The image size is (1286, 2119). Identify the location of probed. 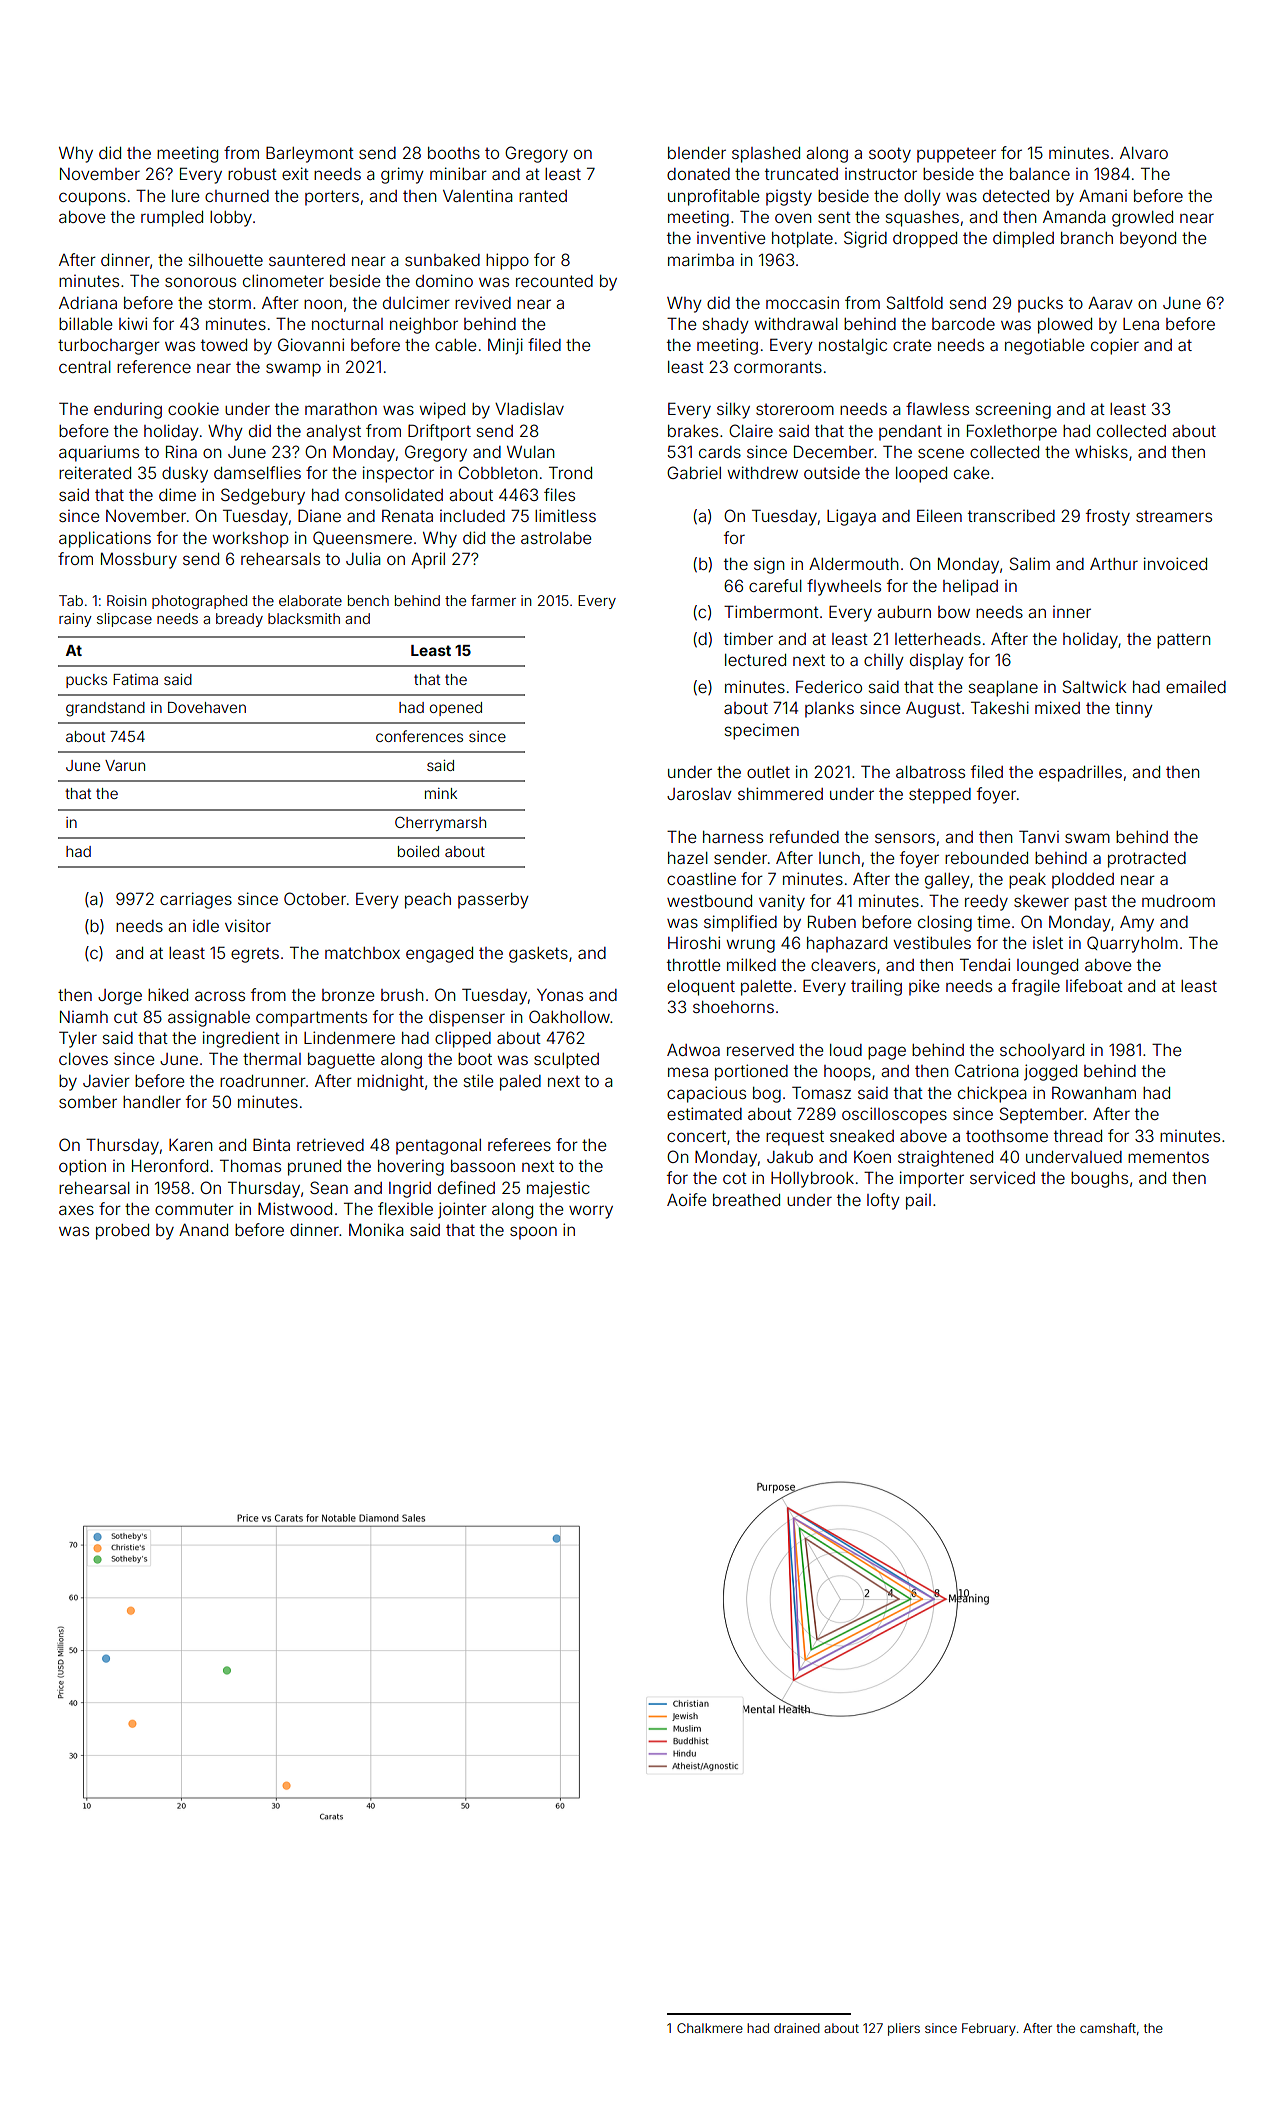
(122, 1232).
